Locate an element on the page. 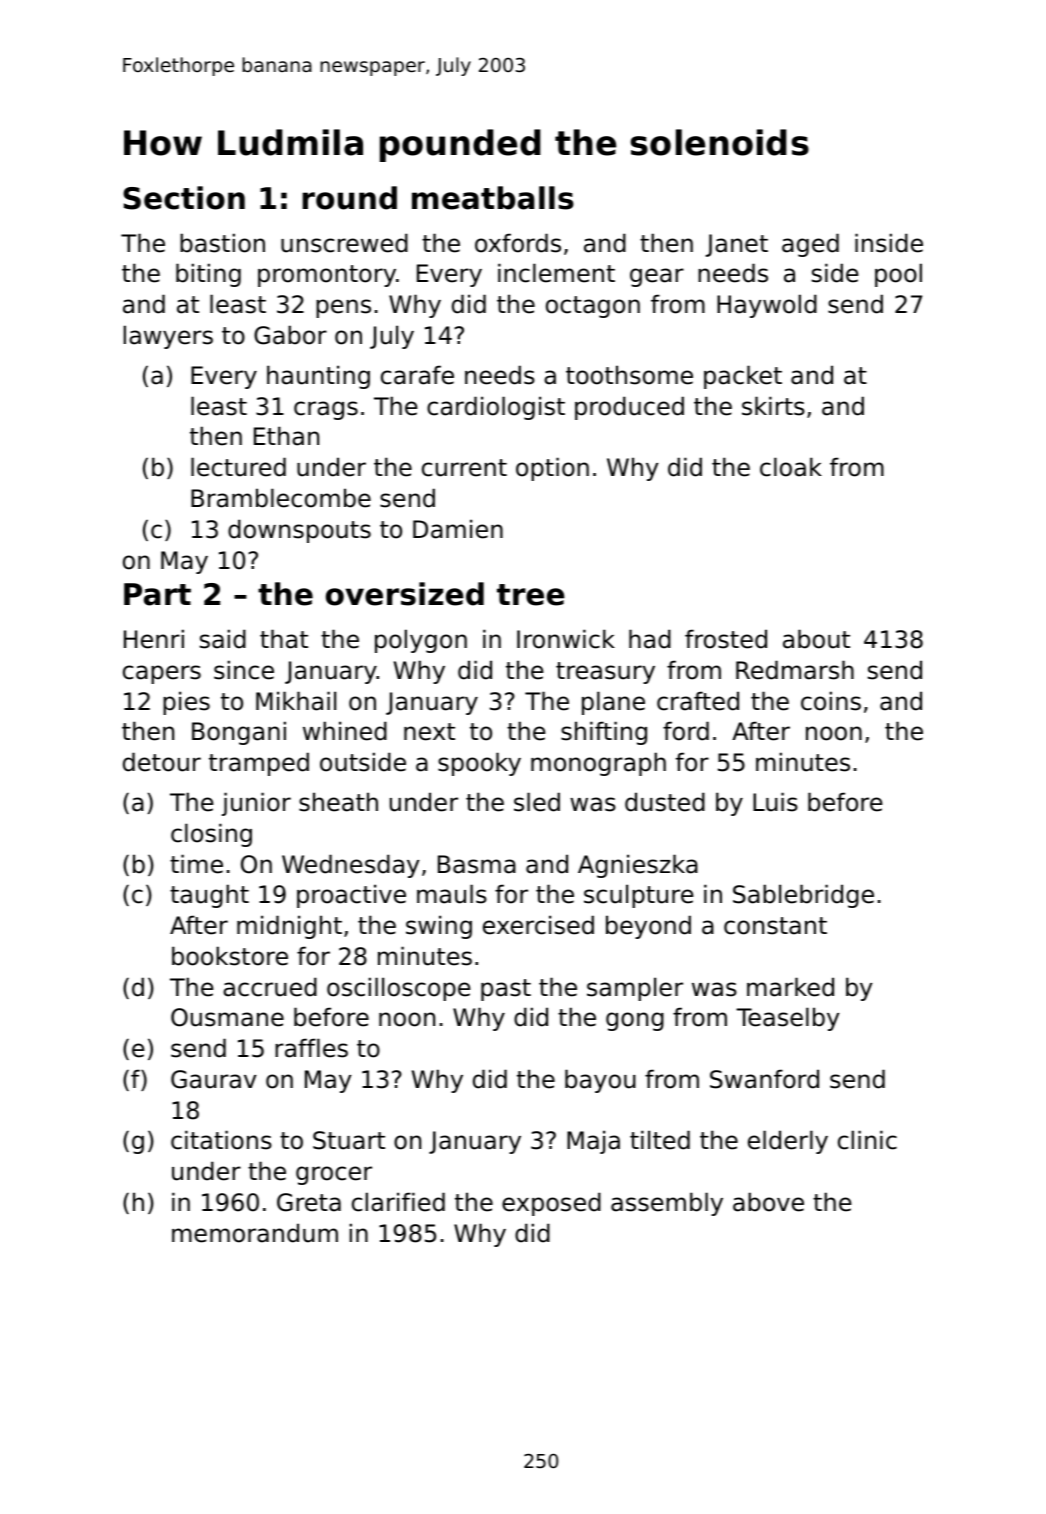 The height and width of the page is (1514, 1046). shifting is located at coordinates (604, 733).
